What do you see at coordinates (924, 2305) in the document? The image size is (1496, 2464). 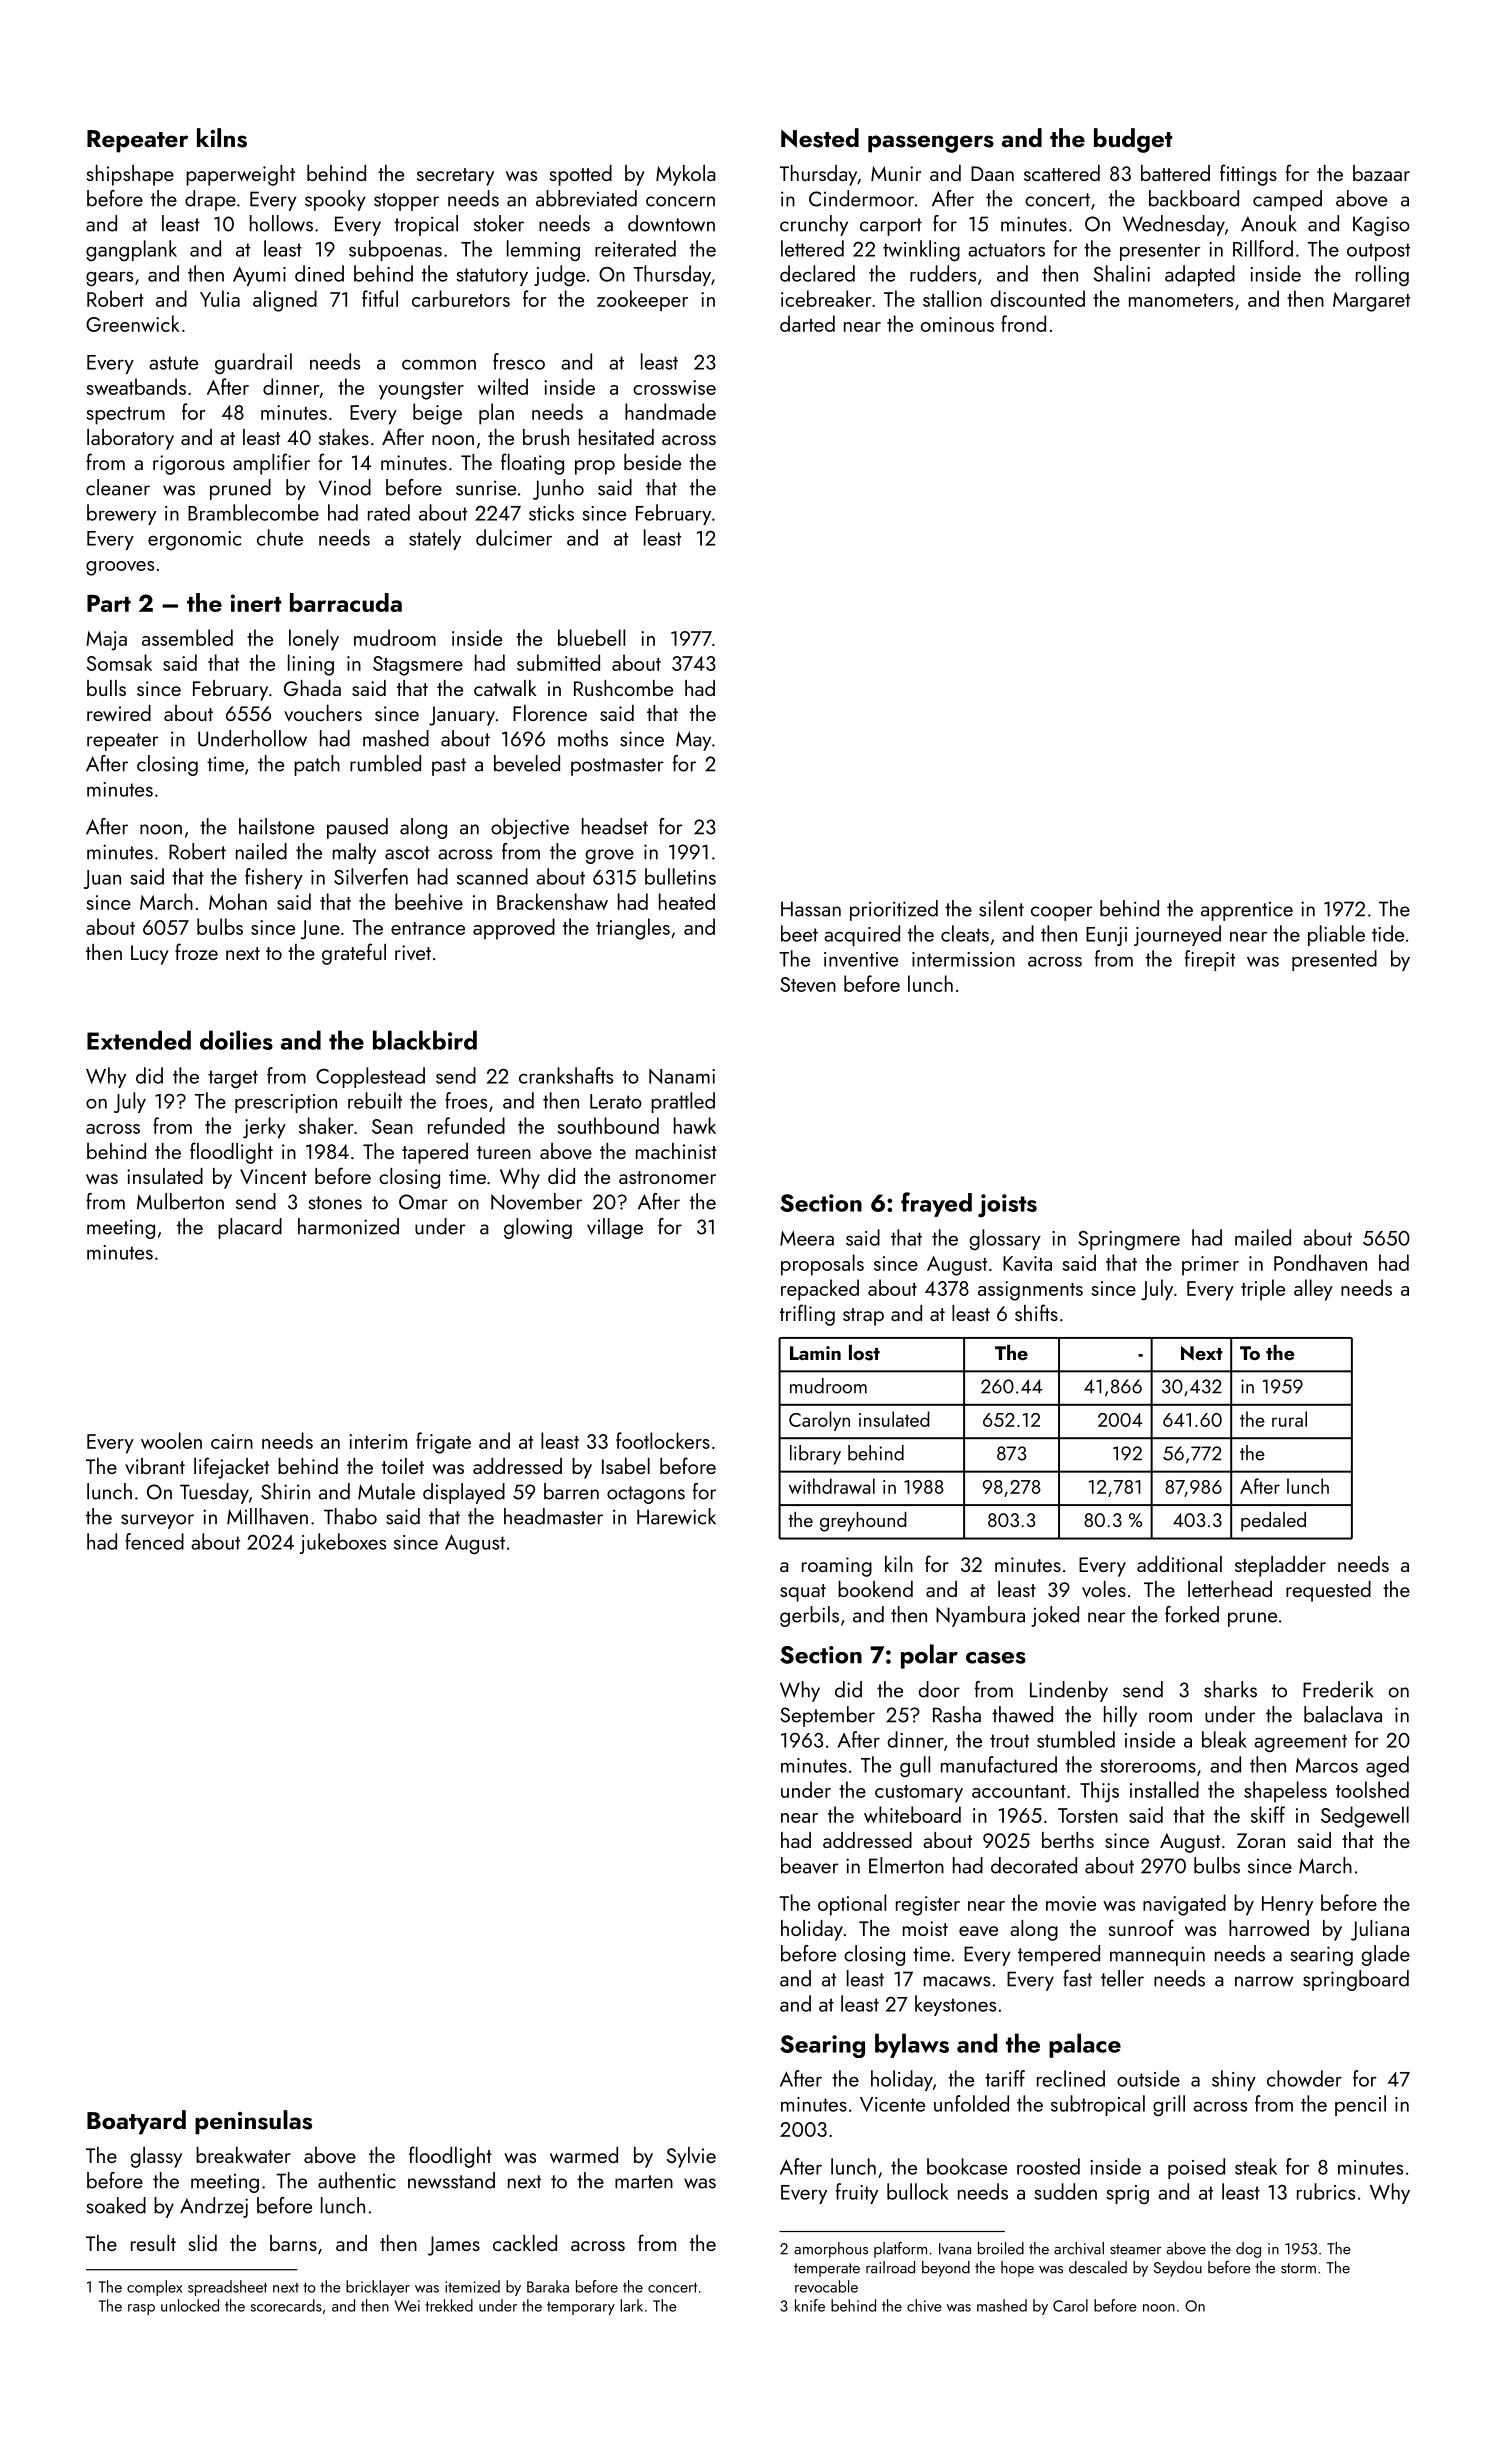 I see `chive` at bounding box center [924, 2305].
